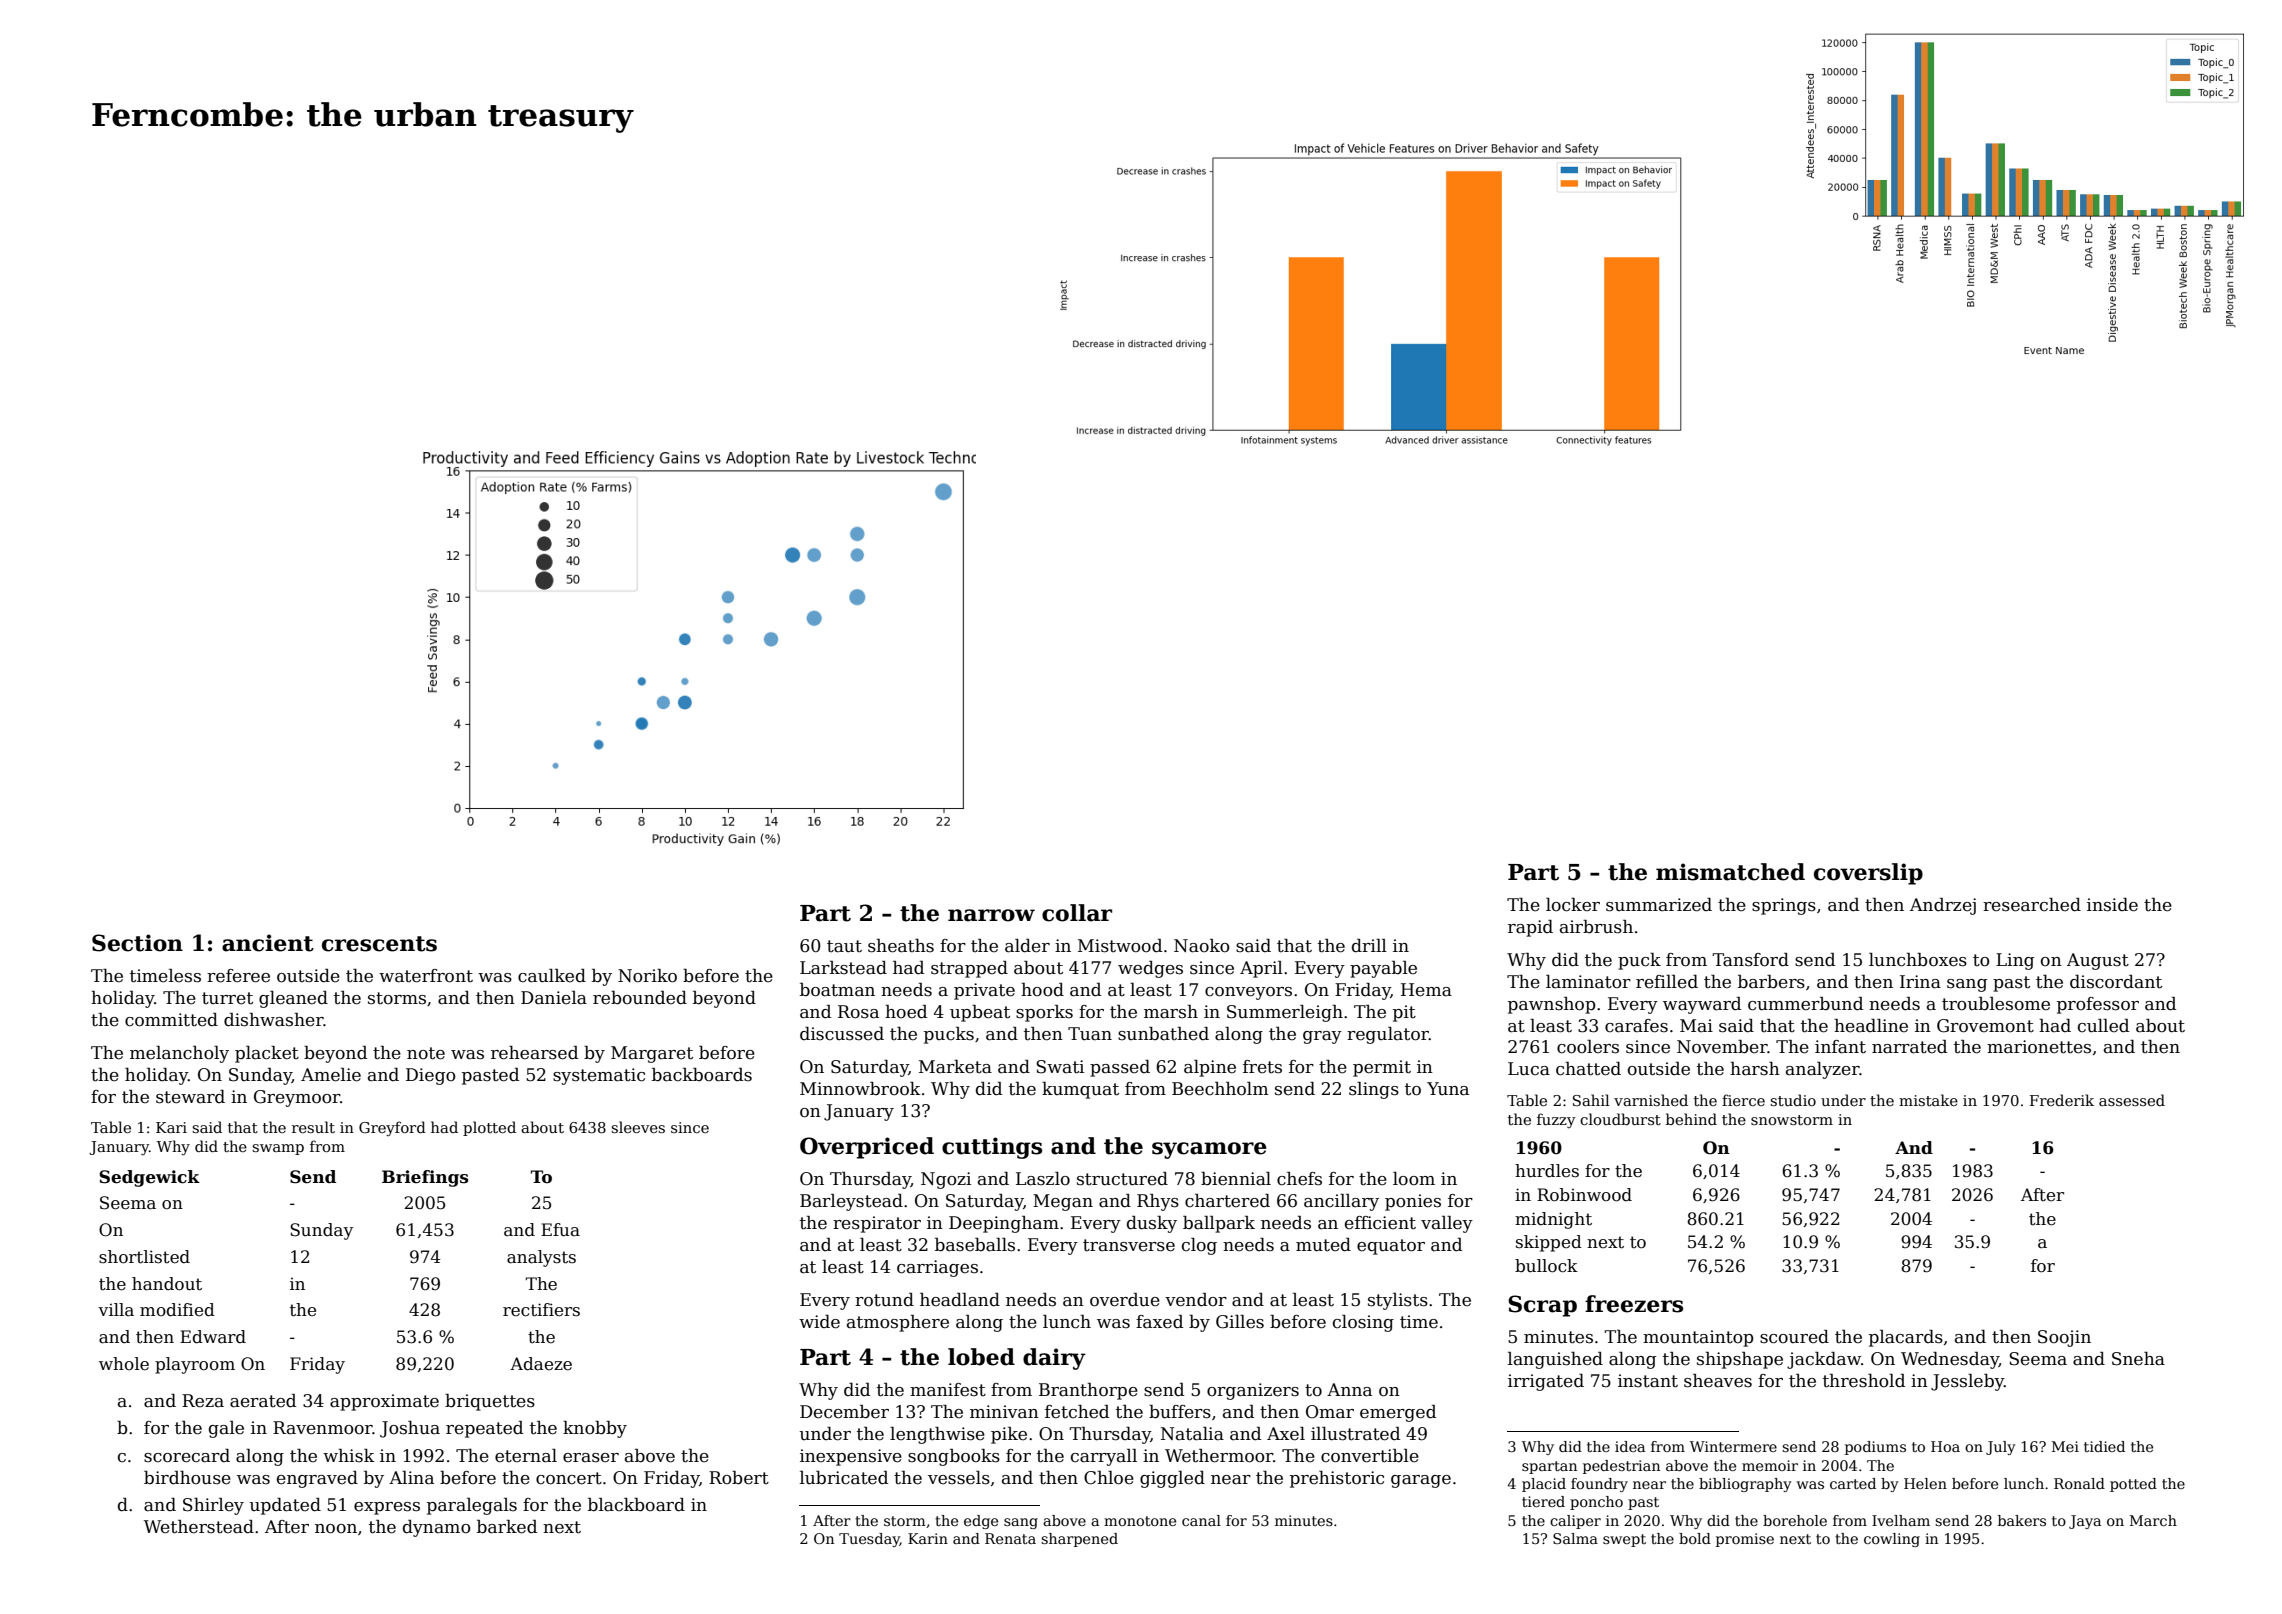 This screenshot has height=1614, width=2282. I want to click on swamp, so click(278, 1149).
